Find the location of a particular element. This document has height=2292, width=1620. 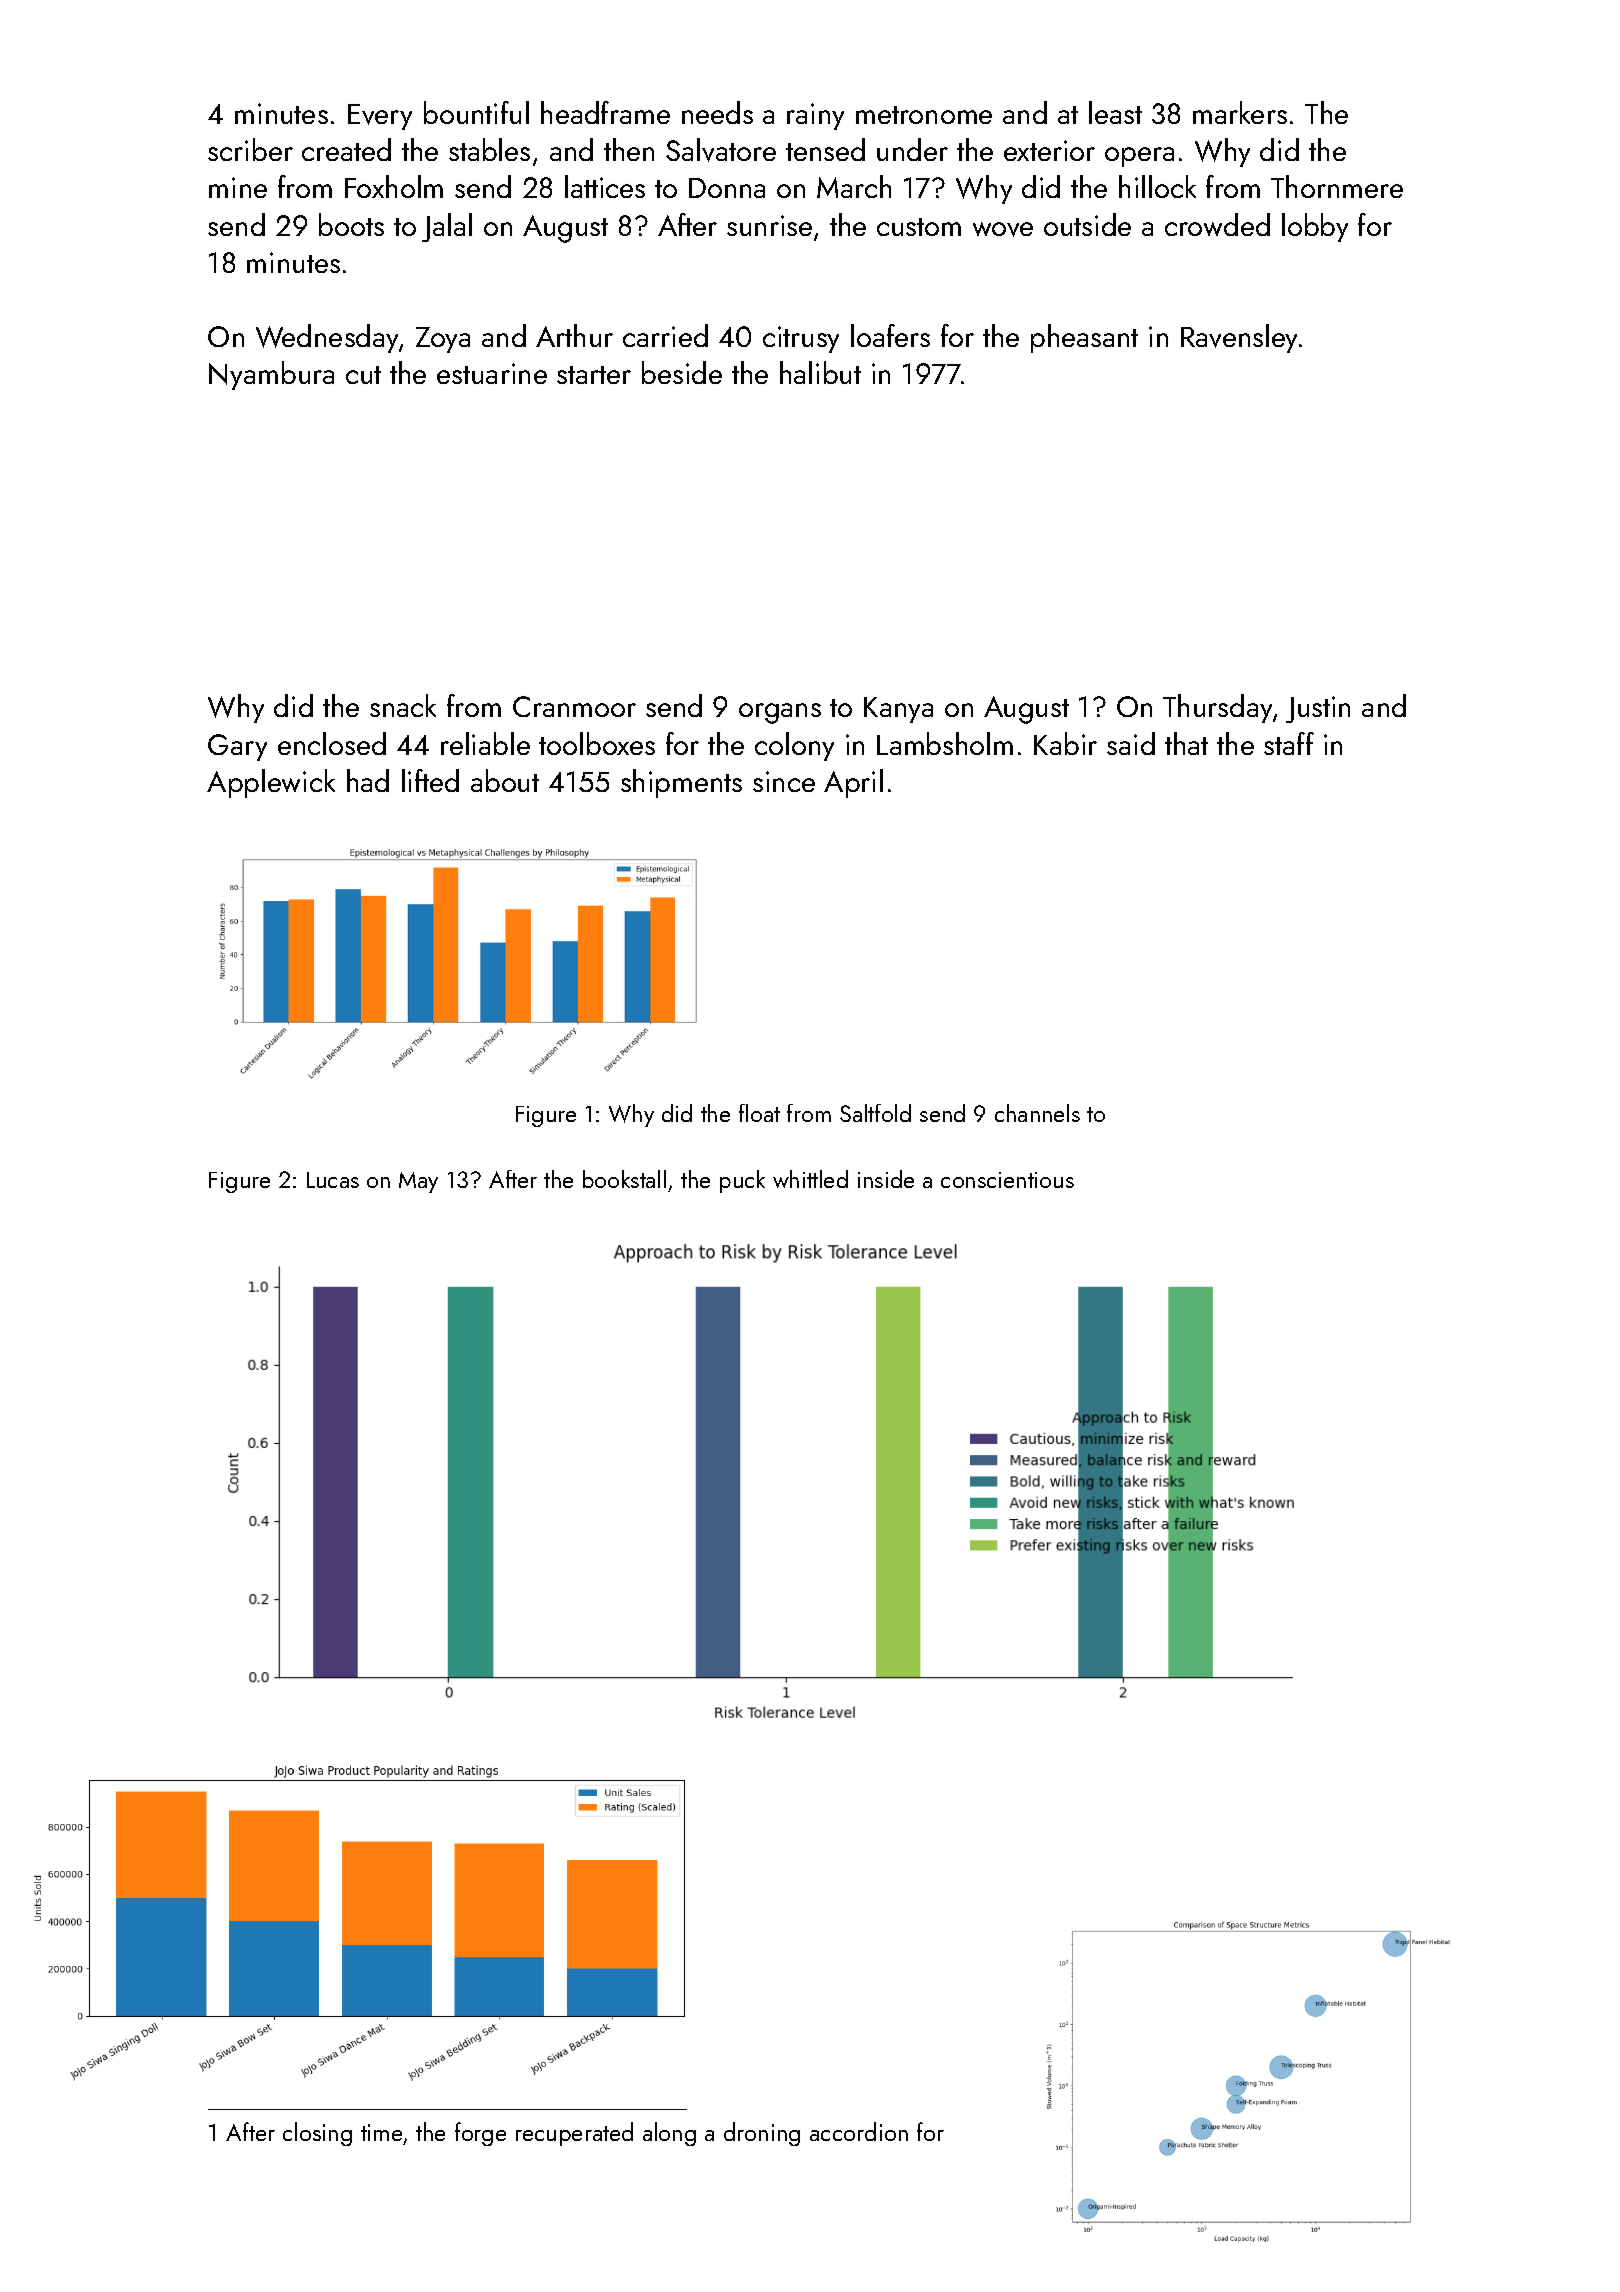

accordion is located at coordinates (859, 2131).
